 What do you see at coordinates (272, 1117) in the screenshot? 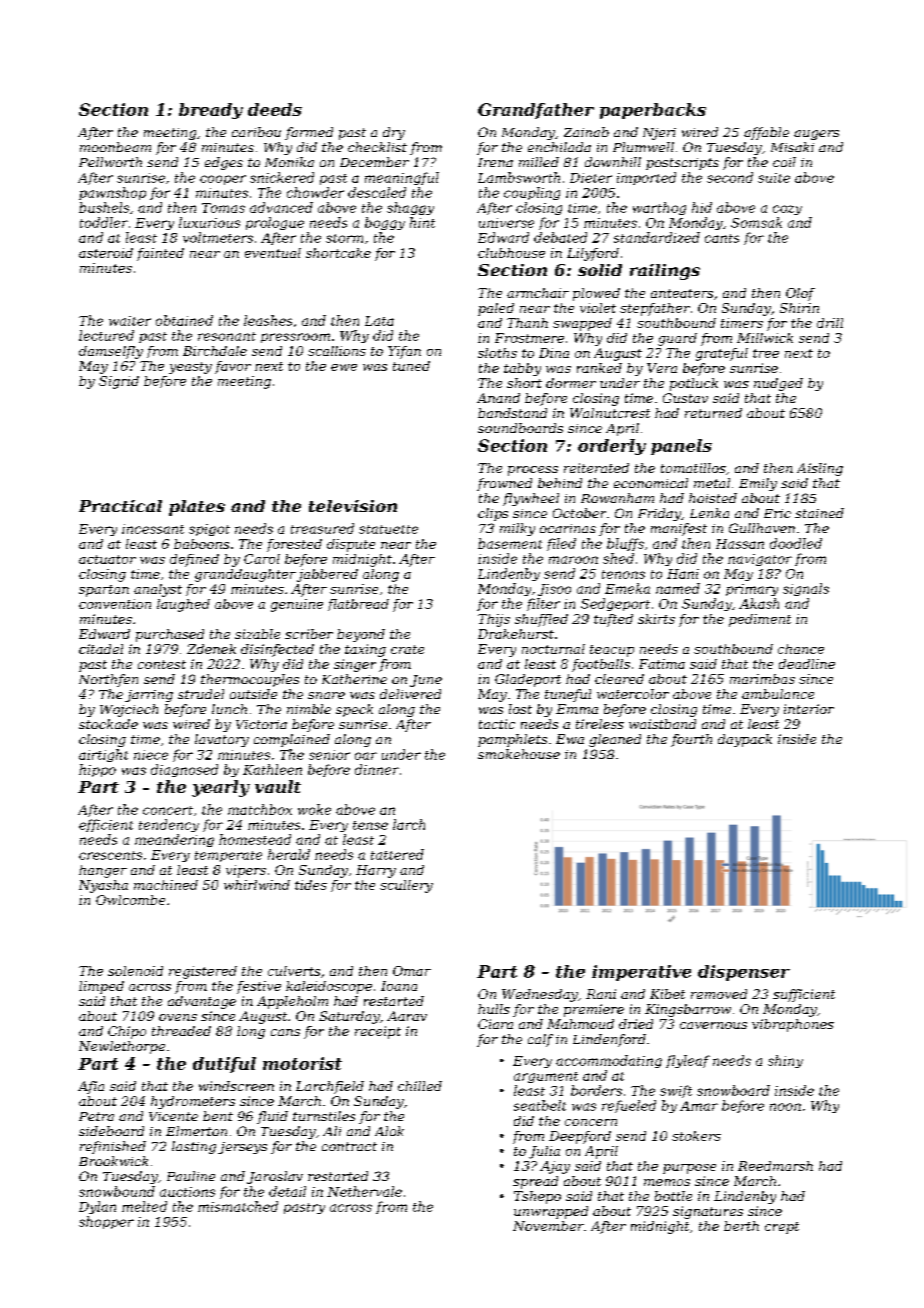
I see `fluid` at bounding box center [272, 1117].
